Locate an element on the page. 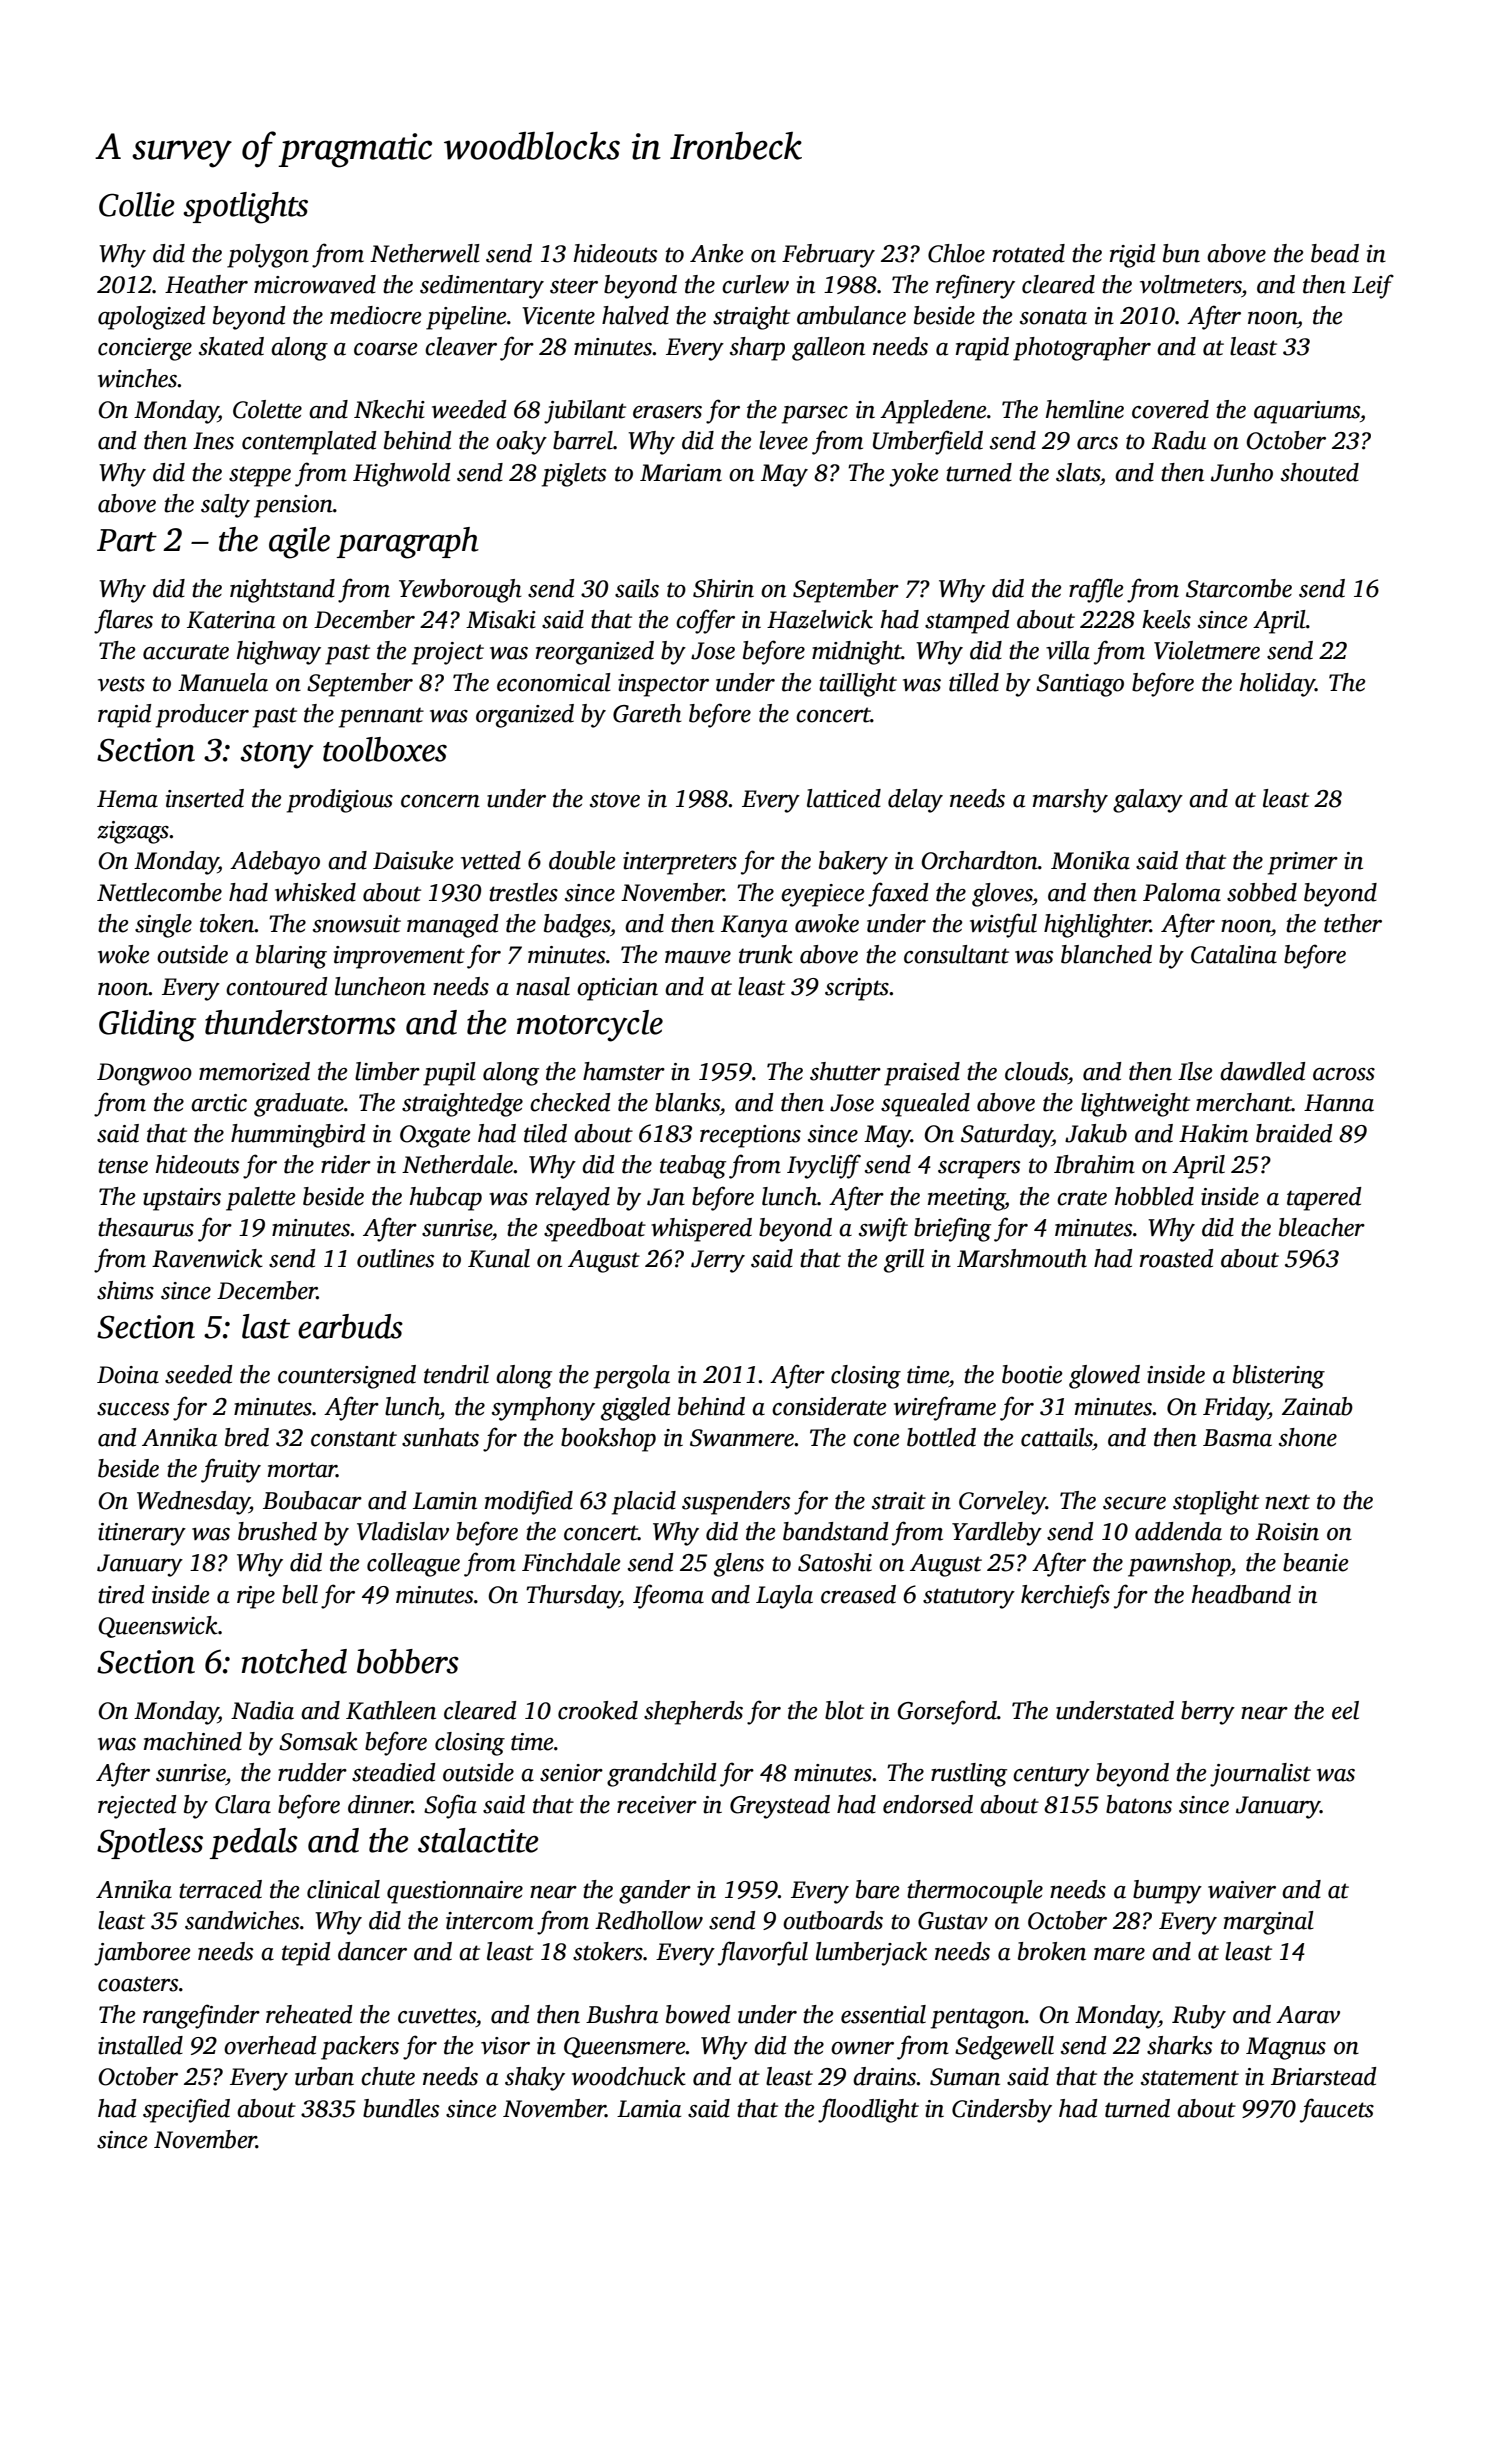 The height and width of the page is (2464, 1496). contemplated is located at coordinates (309, 443).
